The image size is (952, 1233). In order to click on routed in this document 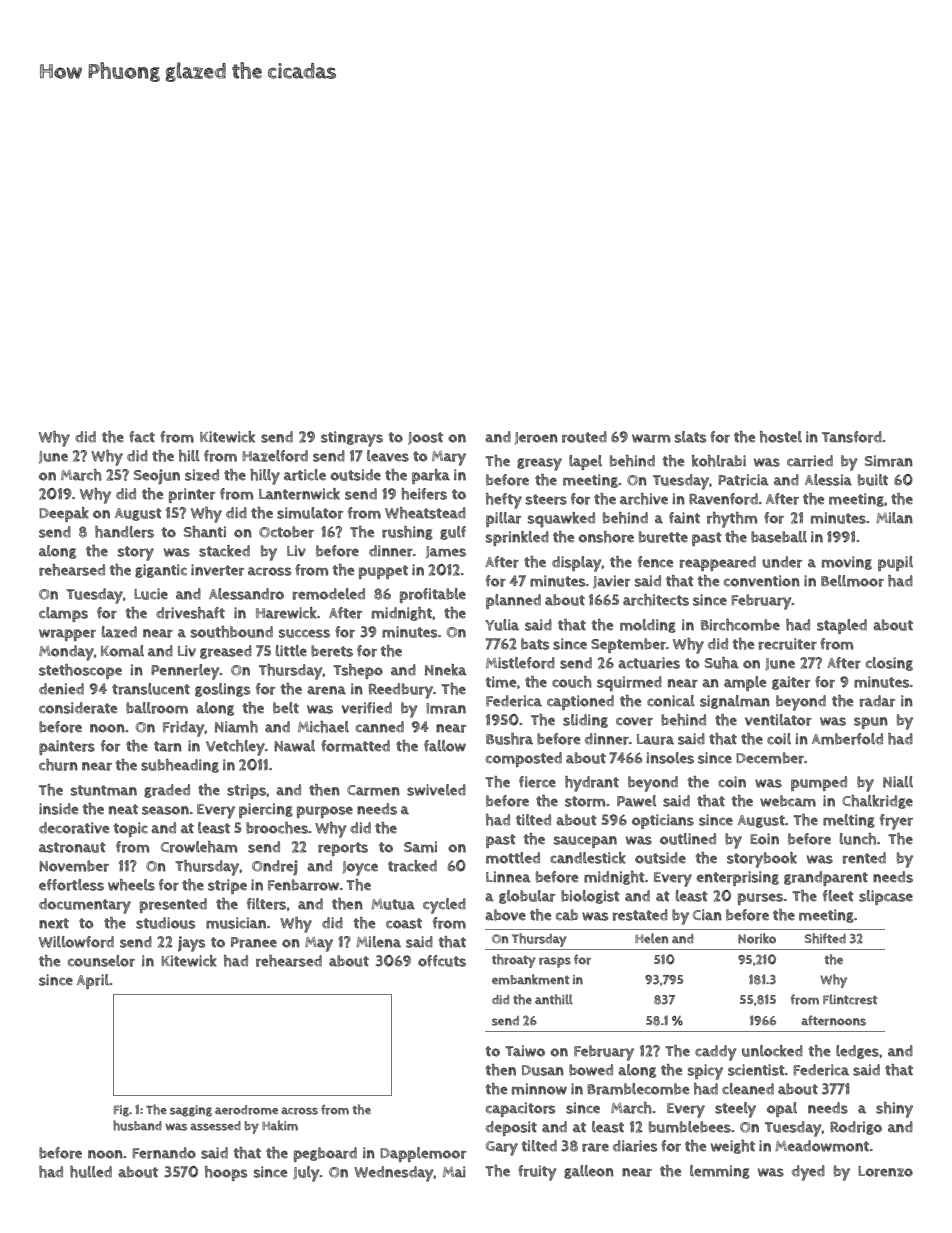, I will do `click(584, 437)`.
